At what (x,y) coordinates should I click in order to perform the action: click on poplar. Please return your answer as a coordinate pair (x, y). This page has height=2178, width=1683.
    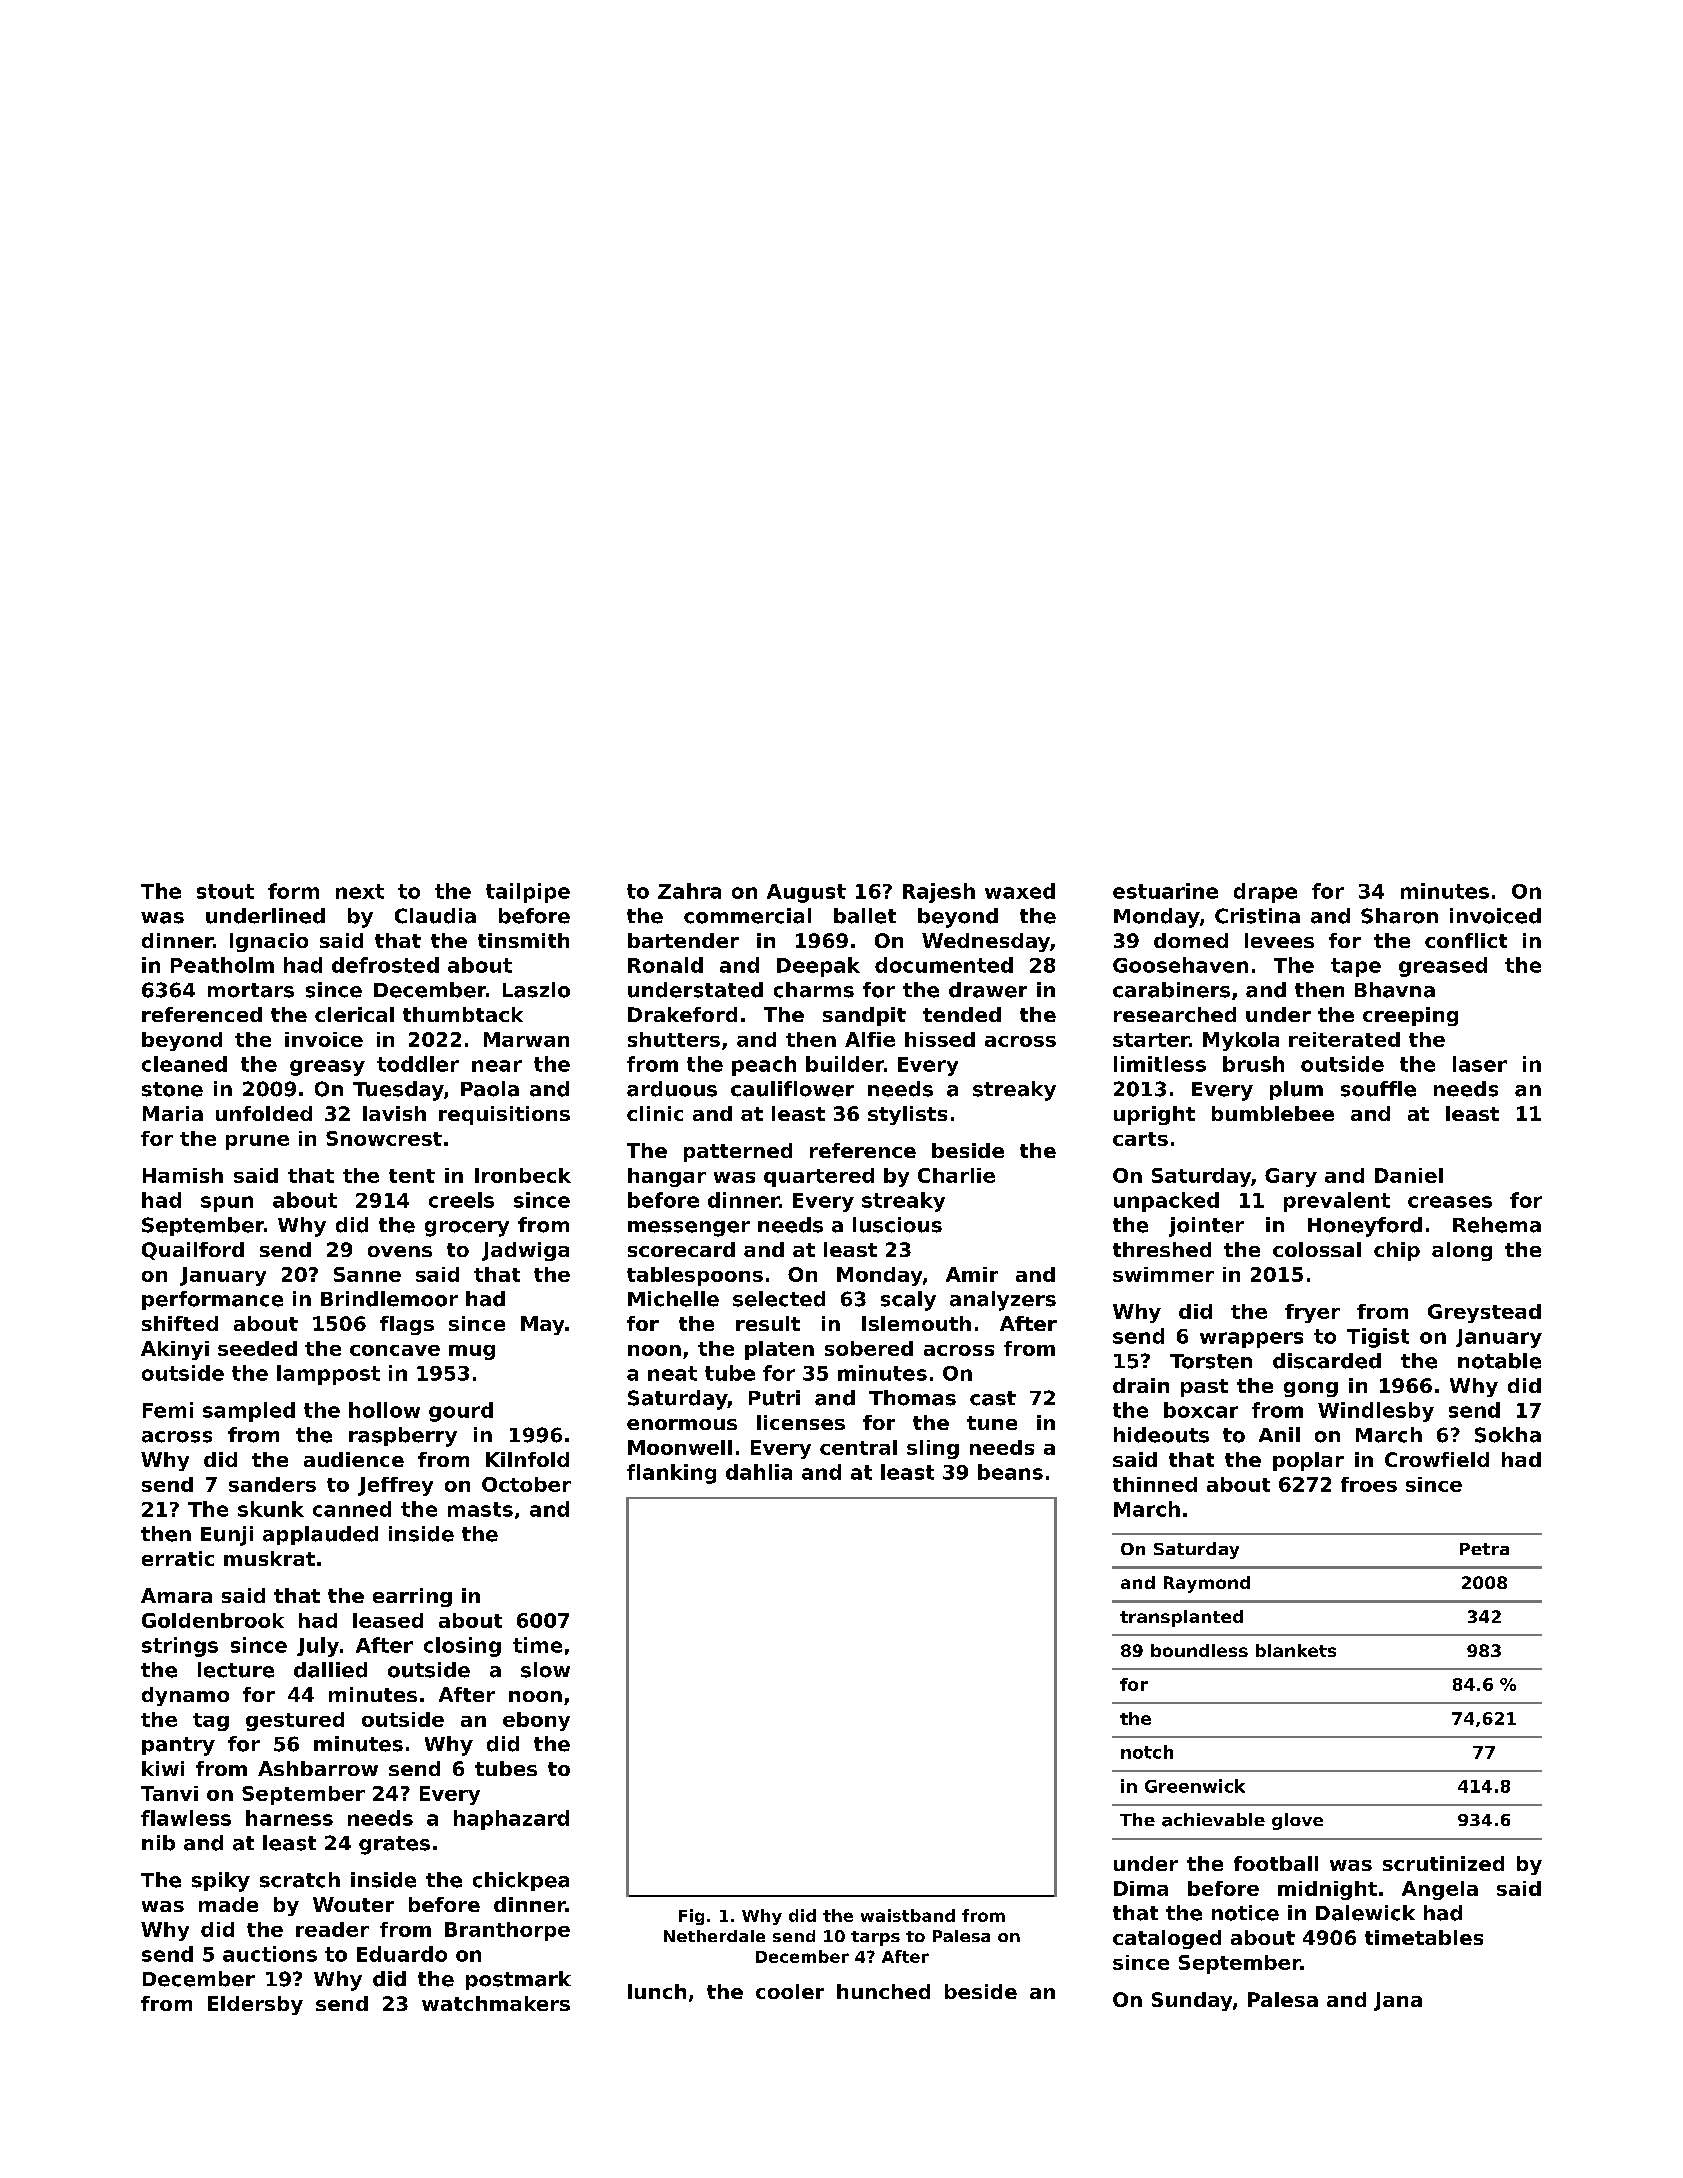
    Looking at the image, I should click on (1308, 1461).
